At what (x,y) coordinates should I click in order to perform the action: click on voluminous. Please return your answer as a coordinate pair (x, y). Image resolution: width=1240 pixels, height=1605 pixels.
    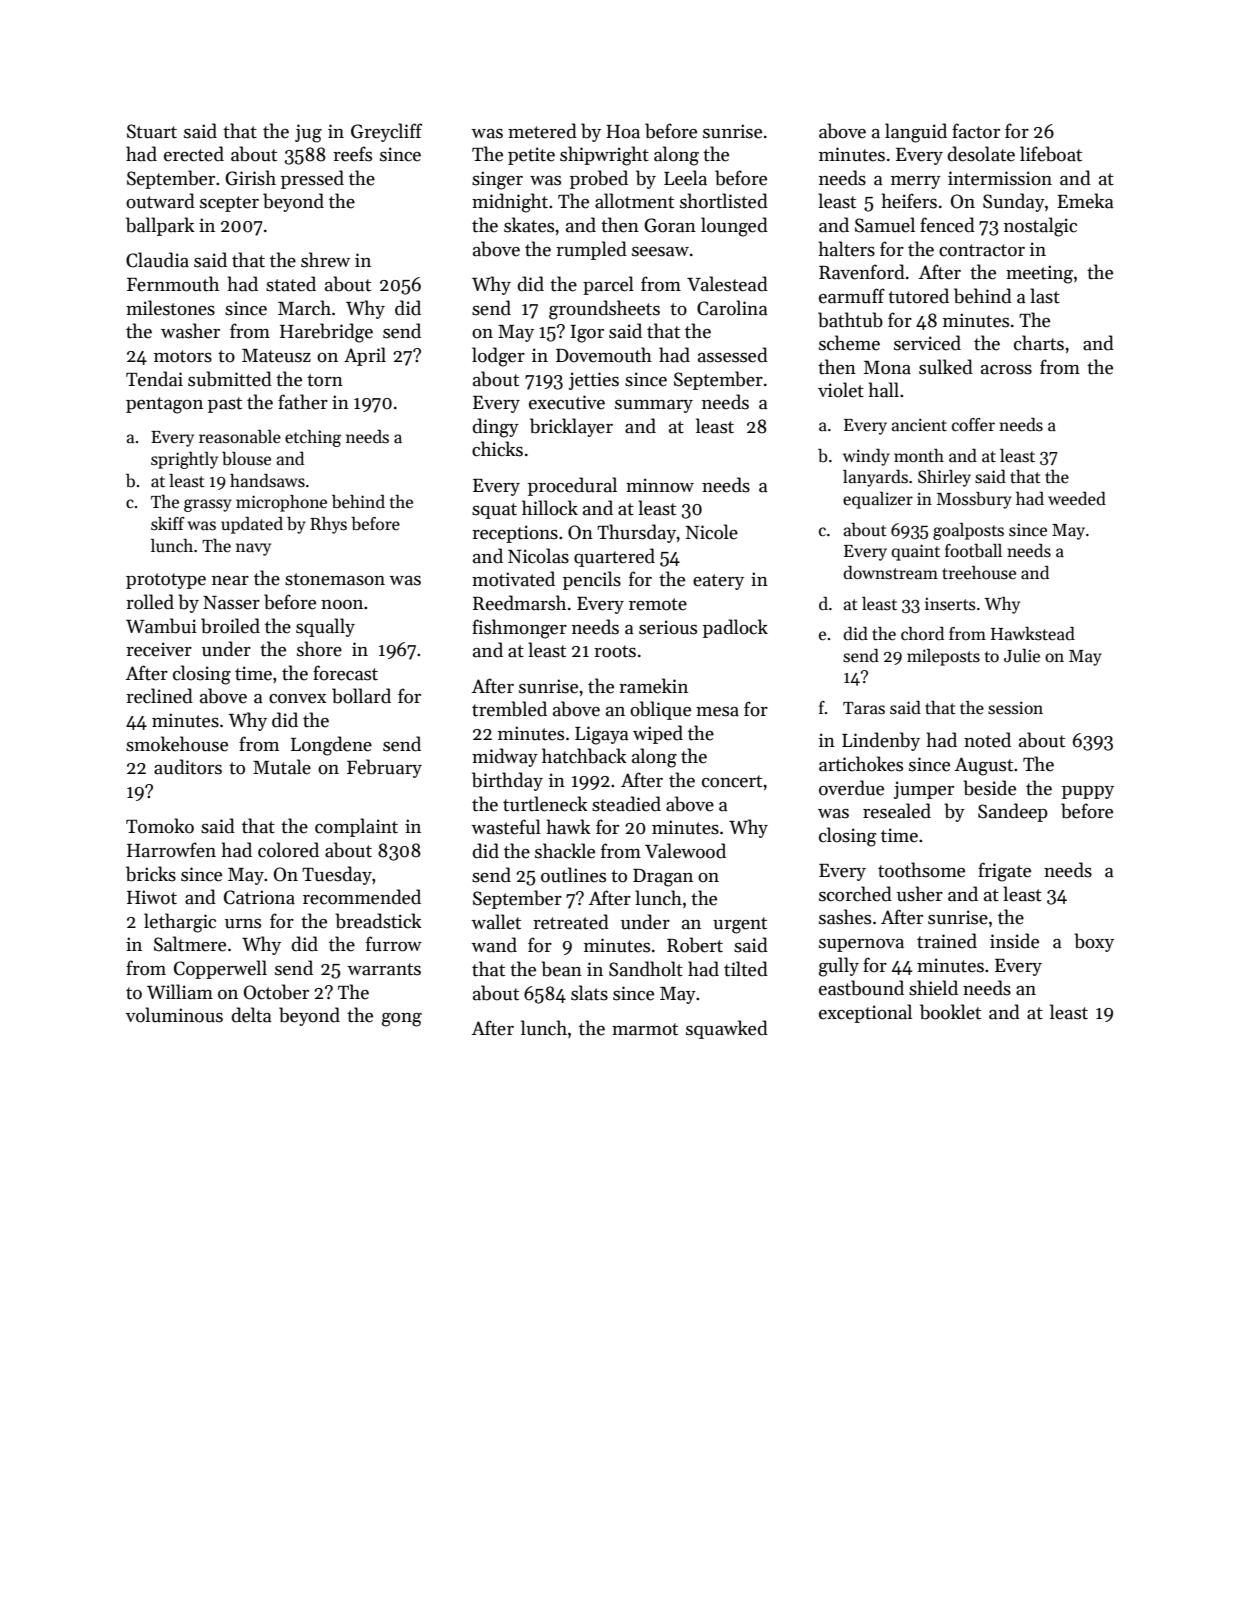
    Looking at the image, I should click on (174, 1015).
